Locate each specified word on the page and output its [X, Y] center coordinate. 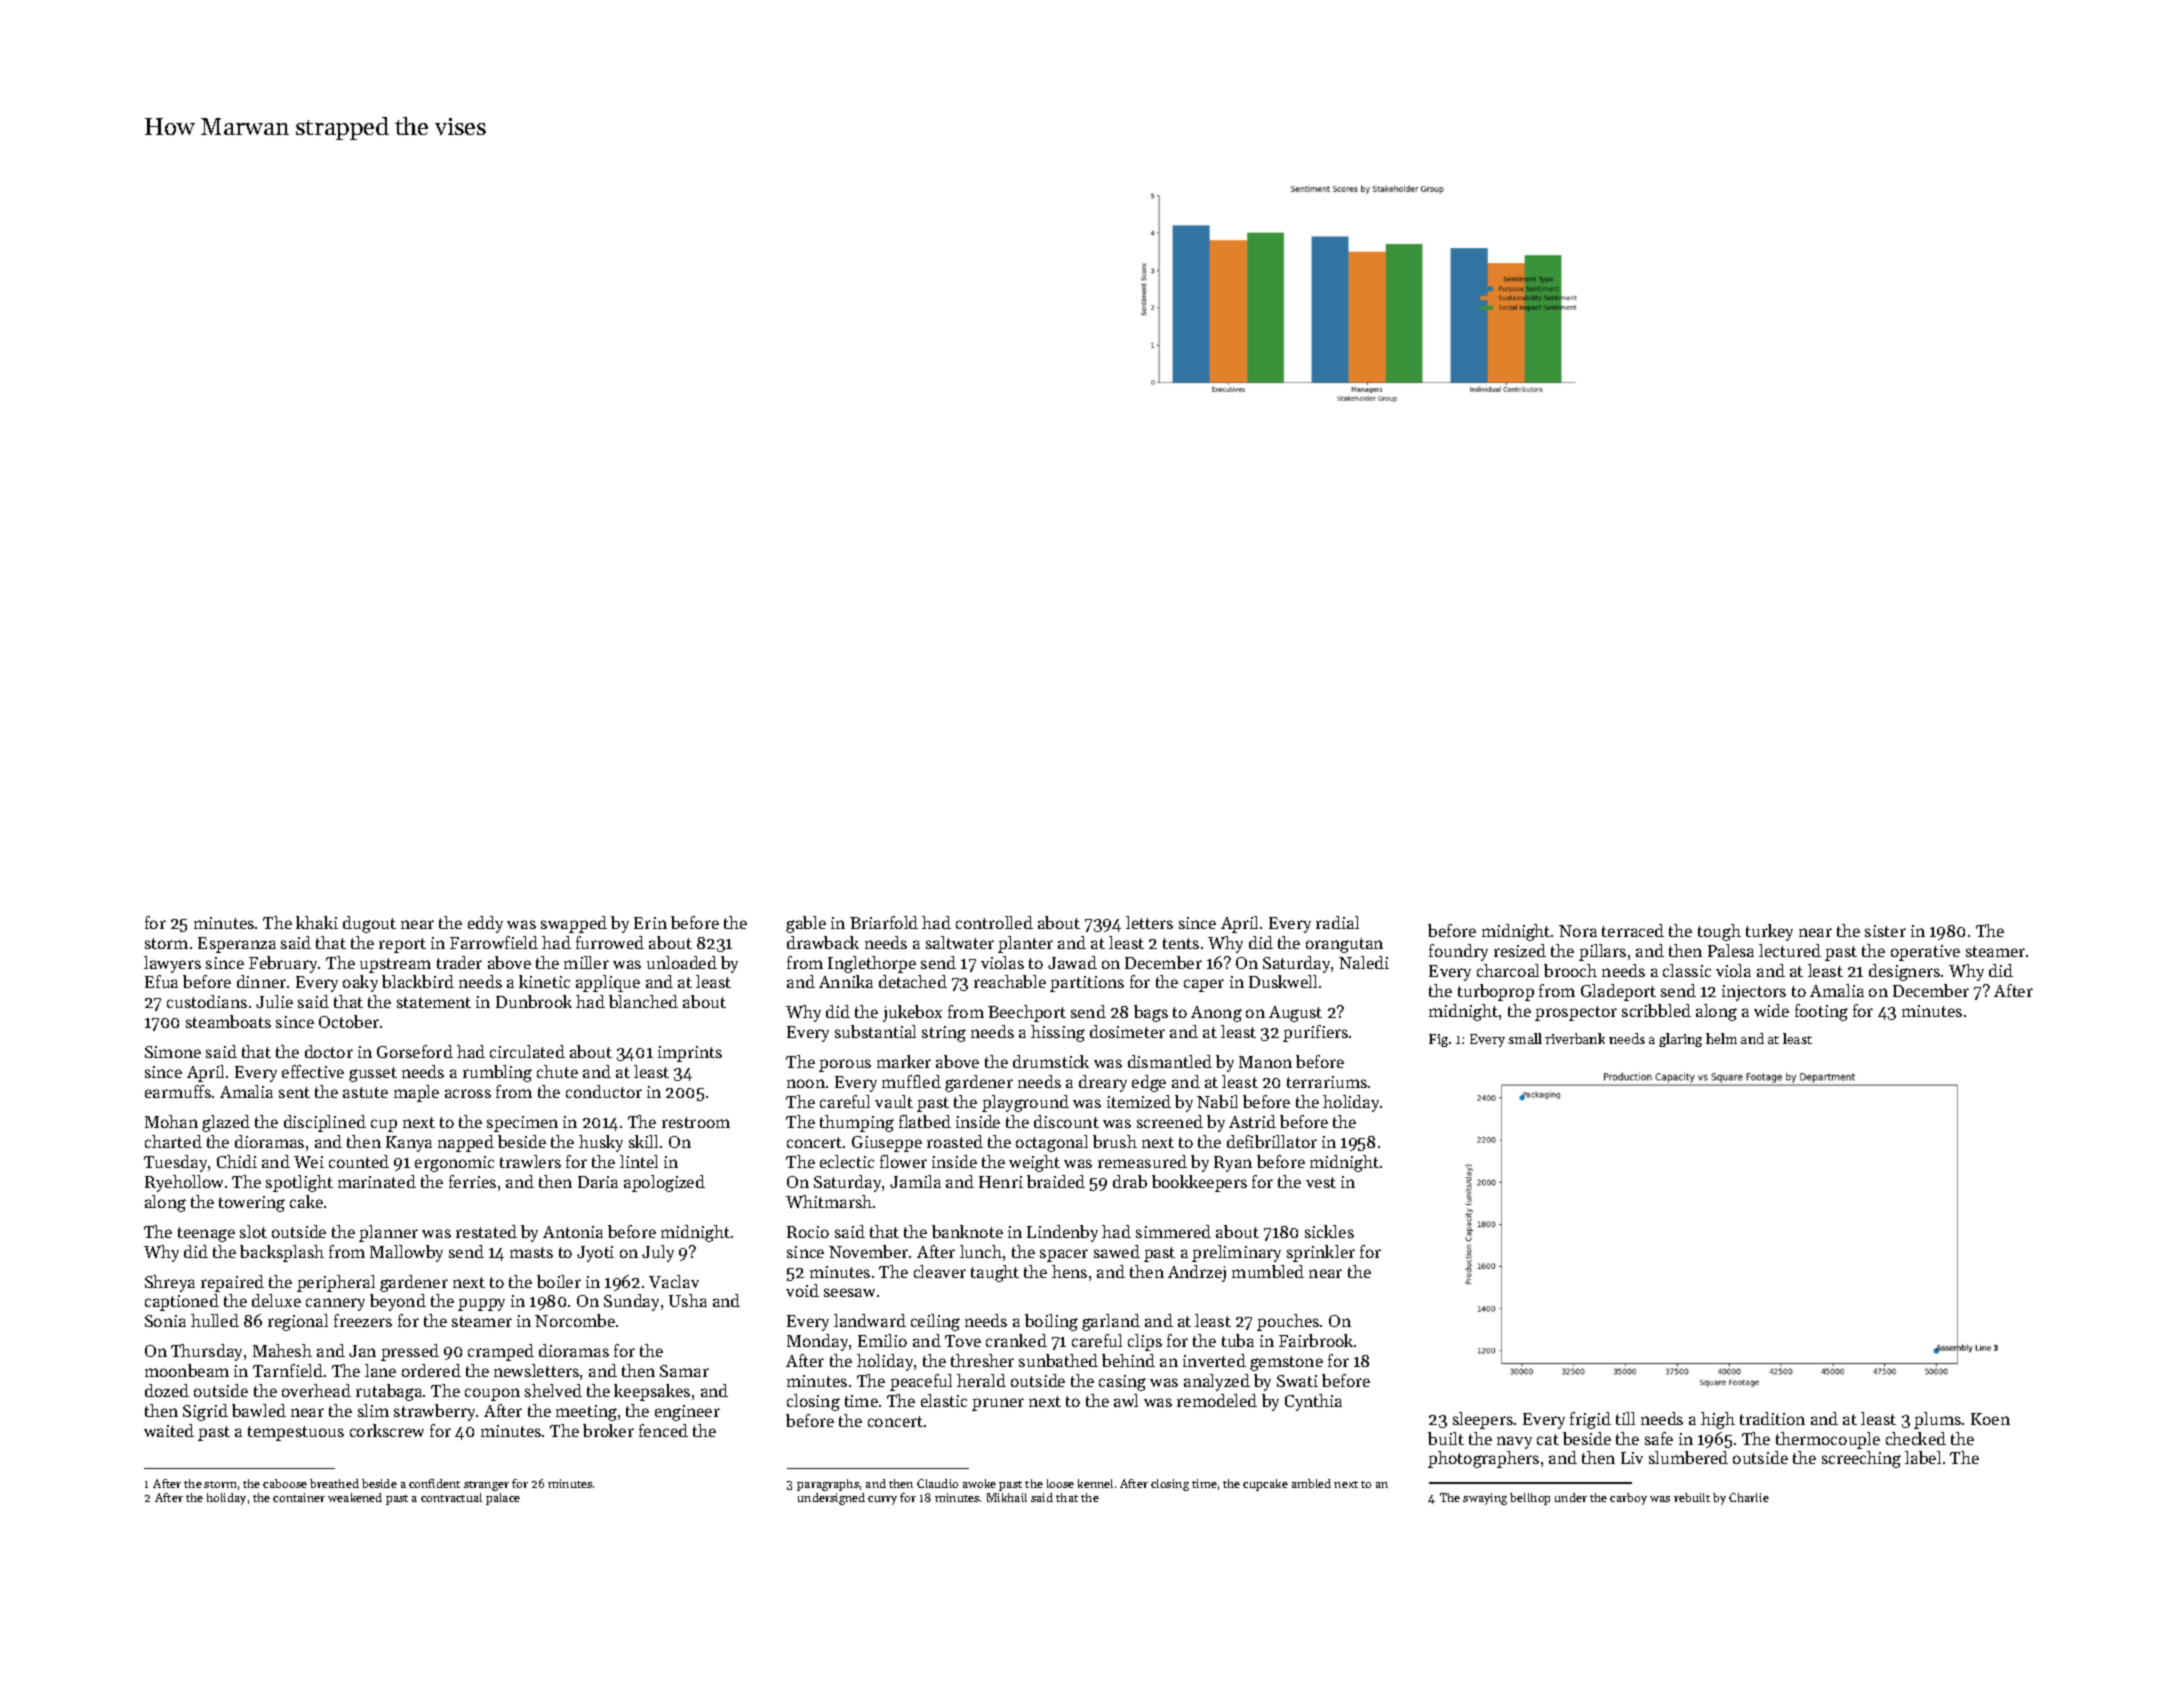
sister [1885, 931]
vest [1321, 1182]
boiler [559, 1281]
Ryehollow [184, 1183]
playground [1025, 1103]
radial [1337, 922]
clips [1145, 1342]
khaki [317, 922]
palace [503, 1499]
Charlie [1749, 1497]
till [1625, 1418]
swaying [1485, 1499]
